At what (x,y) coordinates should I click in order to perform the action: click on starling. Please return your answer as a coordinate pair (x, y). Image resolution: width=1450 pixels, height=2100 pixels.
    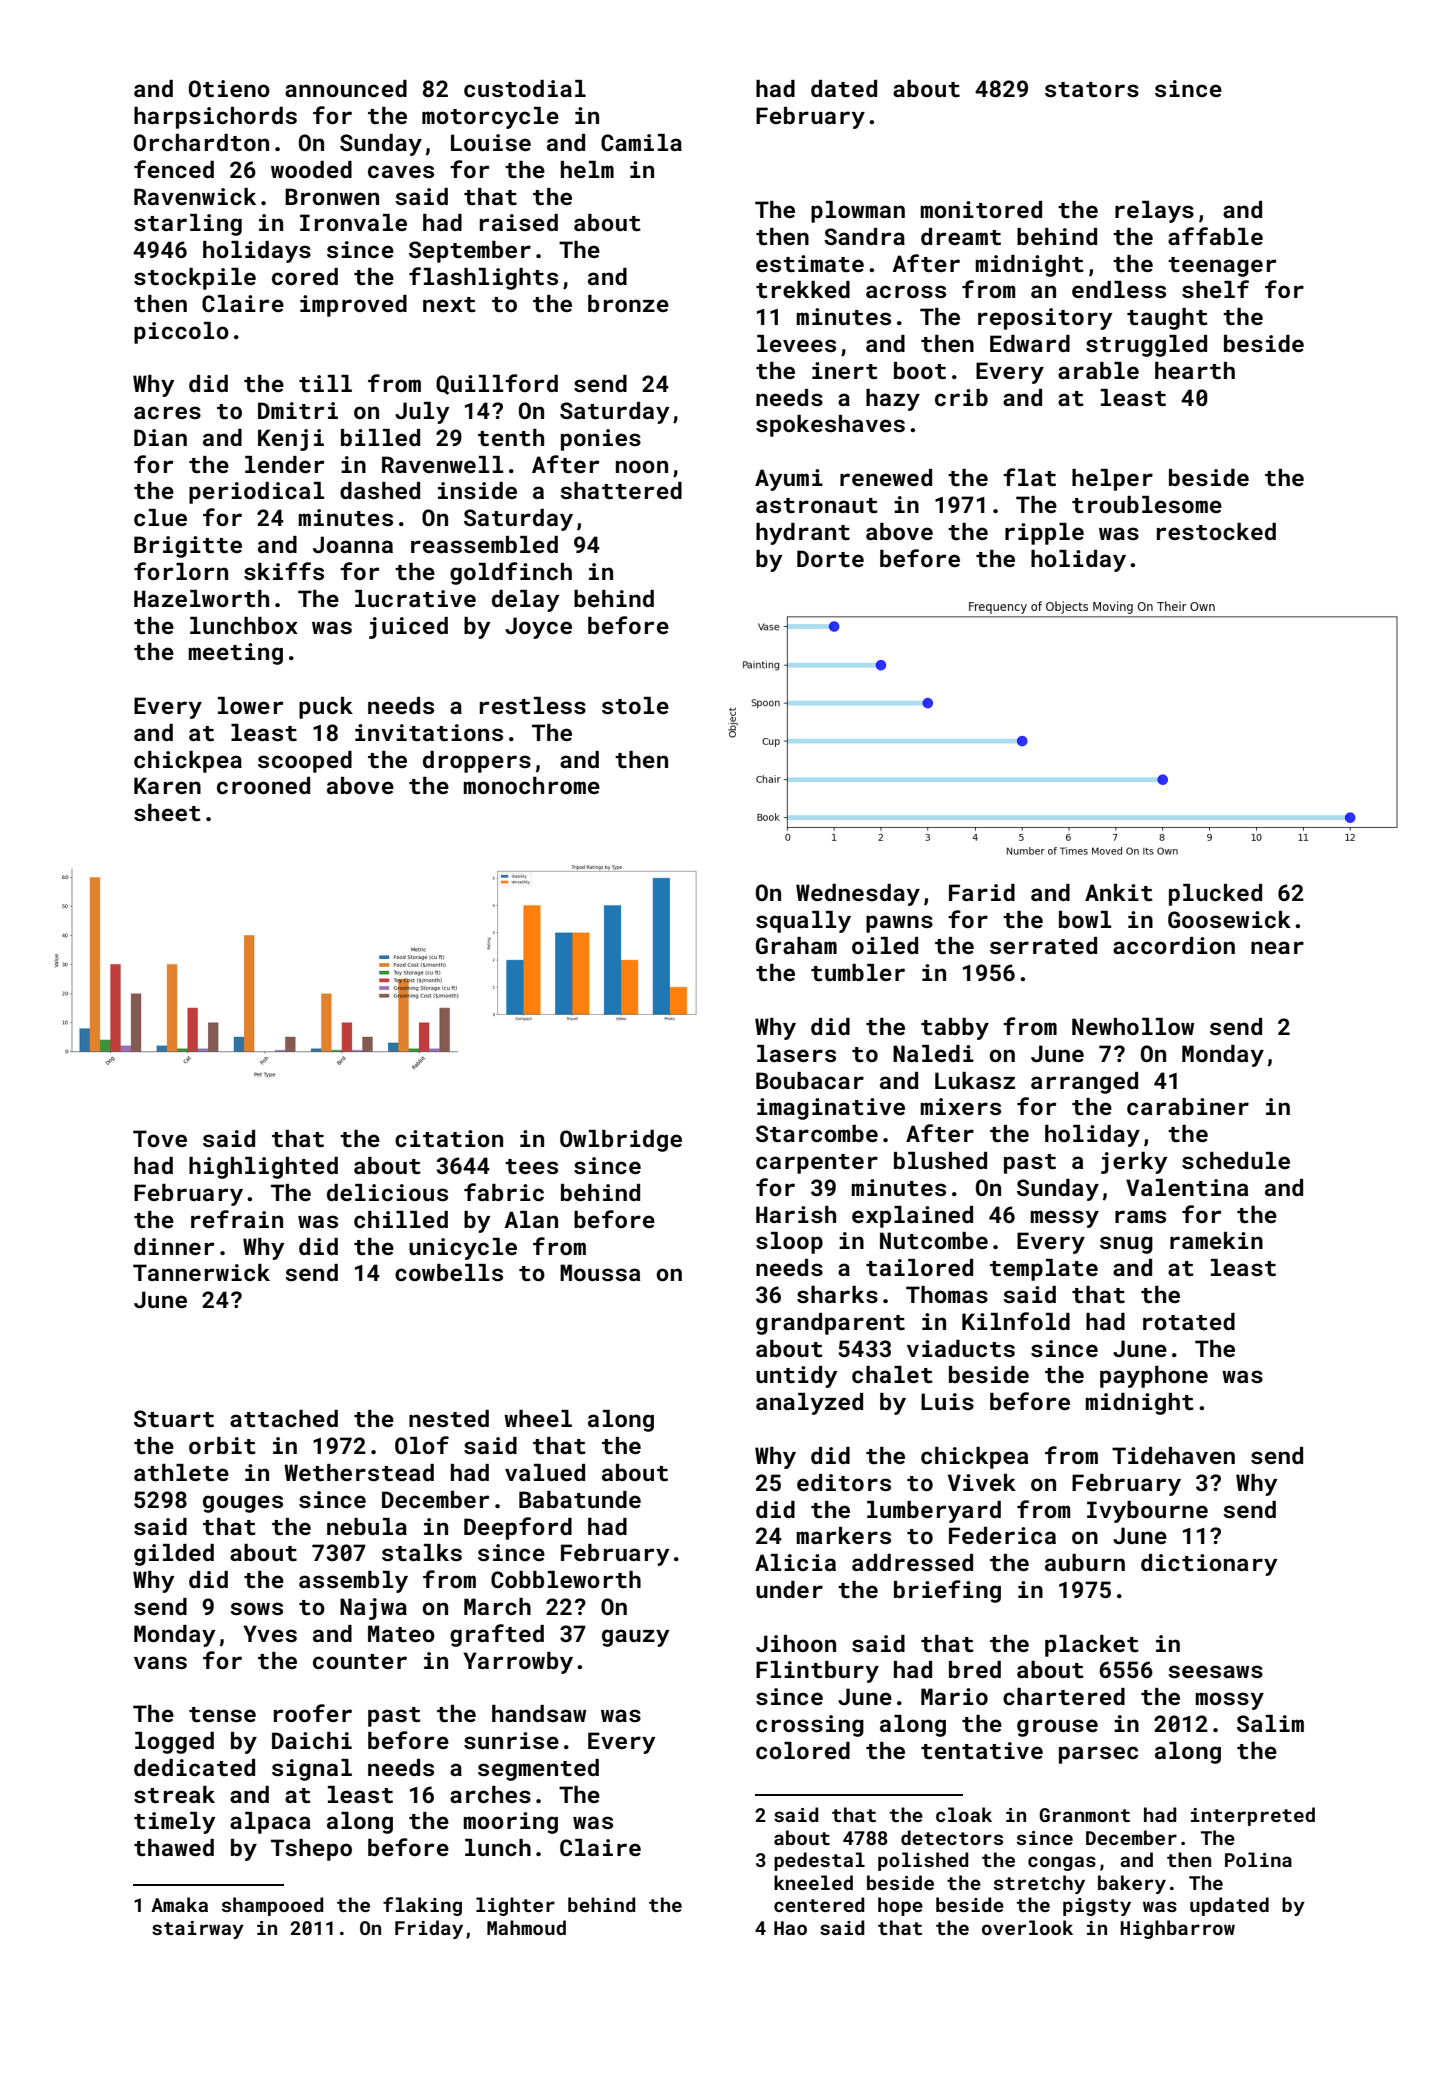
    Looking at the image, I should click on (188, 225).
